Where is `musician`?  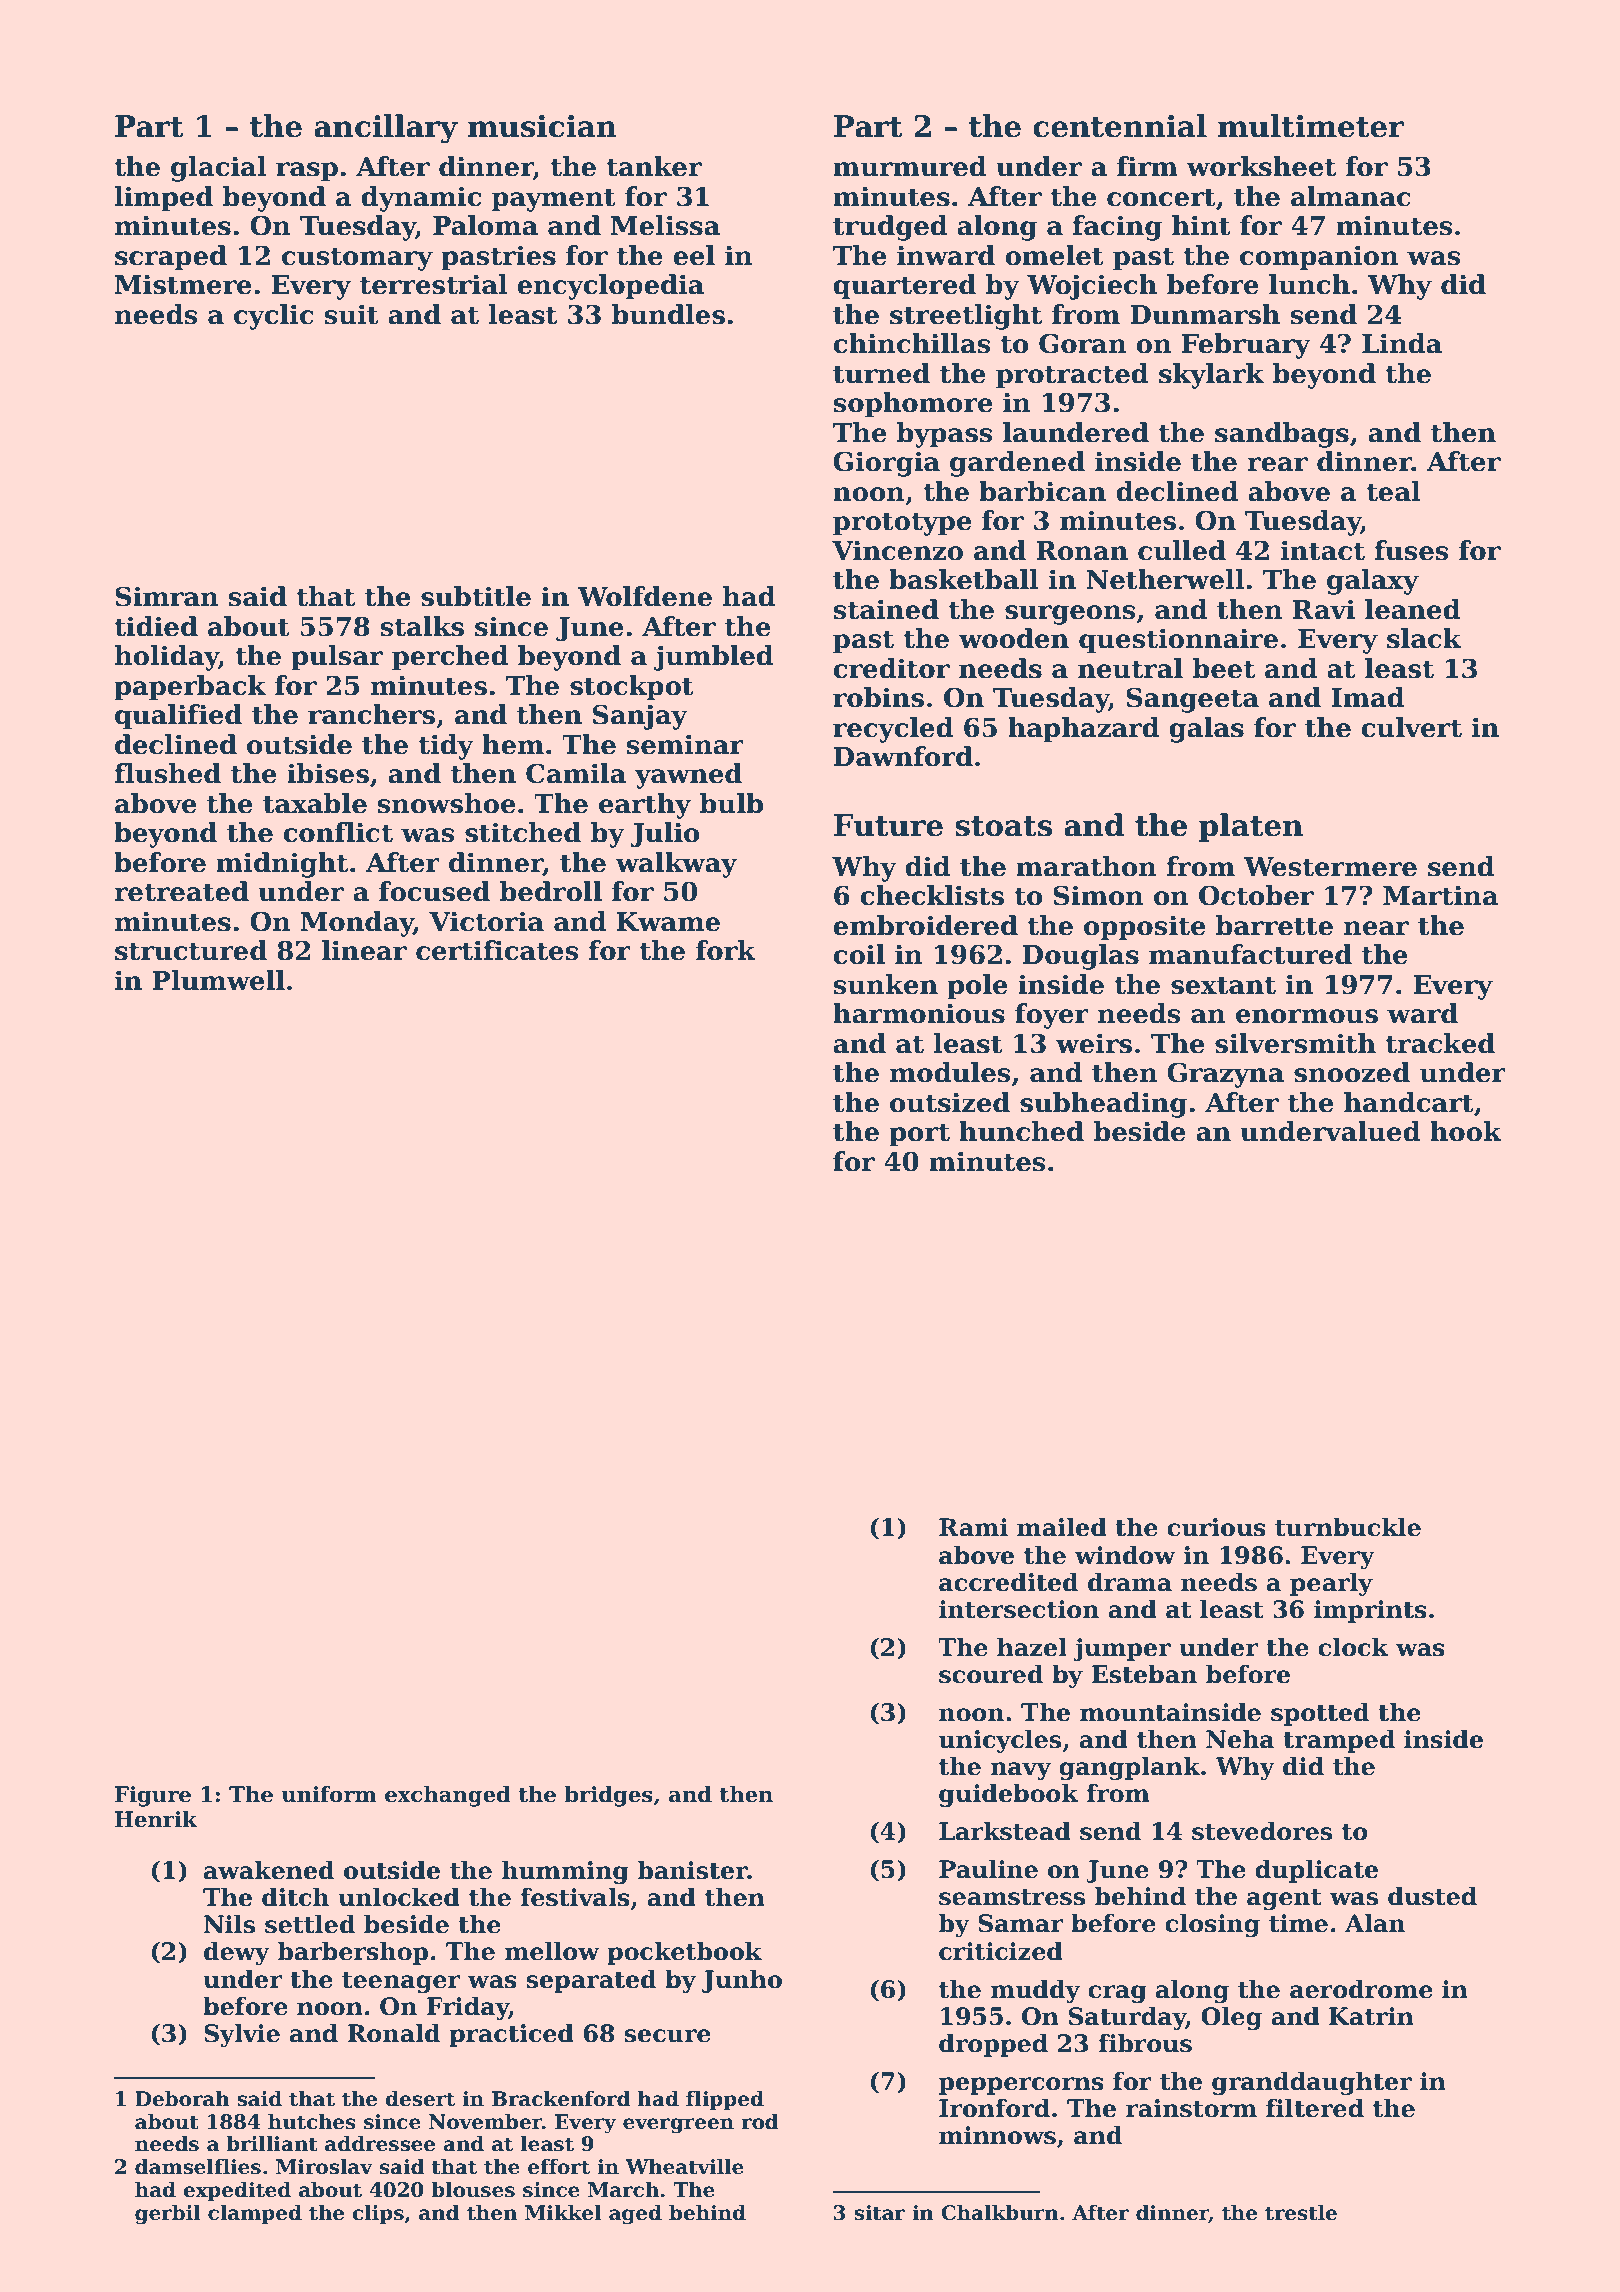
musician is located at coordinates (542, 126).
